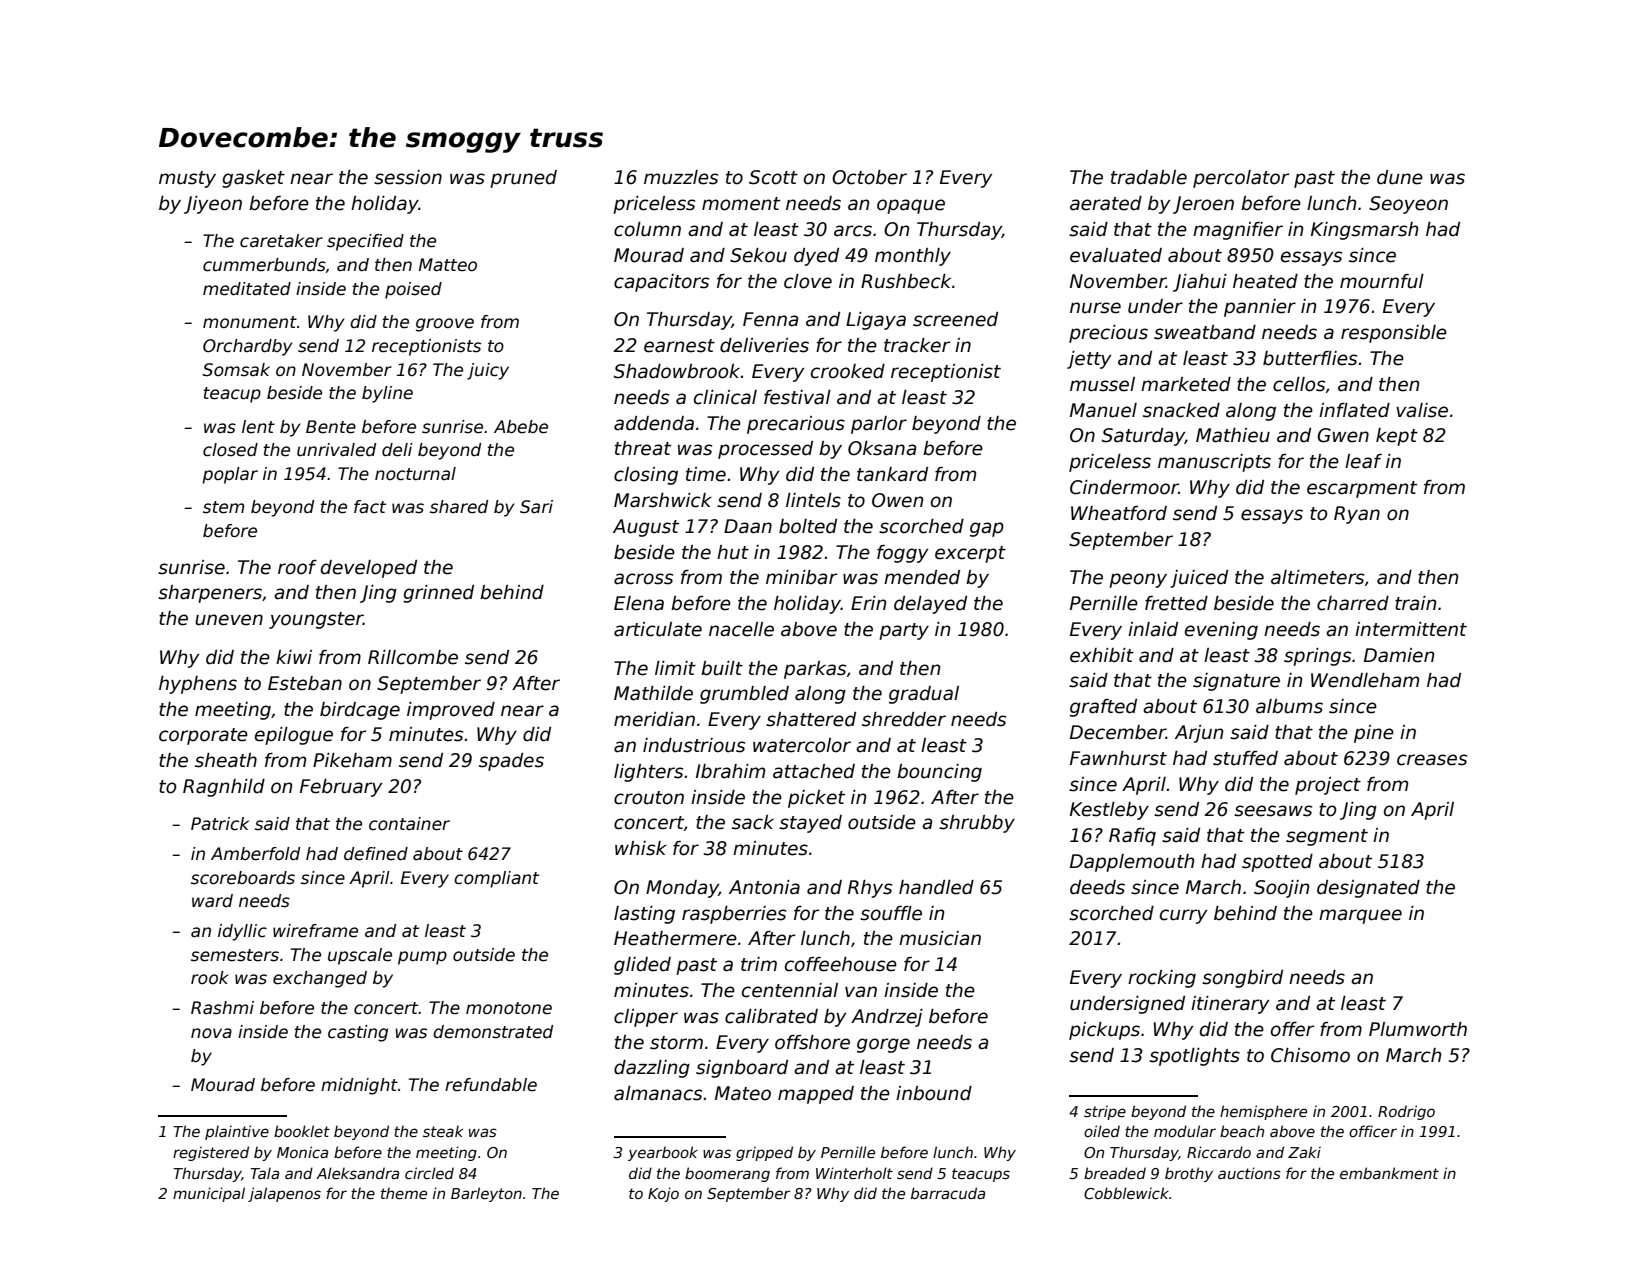  Describe the element at coordinates (352, 760) in the page. I see `Pikeham` at that location.
